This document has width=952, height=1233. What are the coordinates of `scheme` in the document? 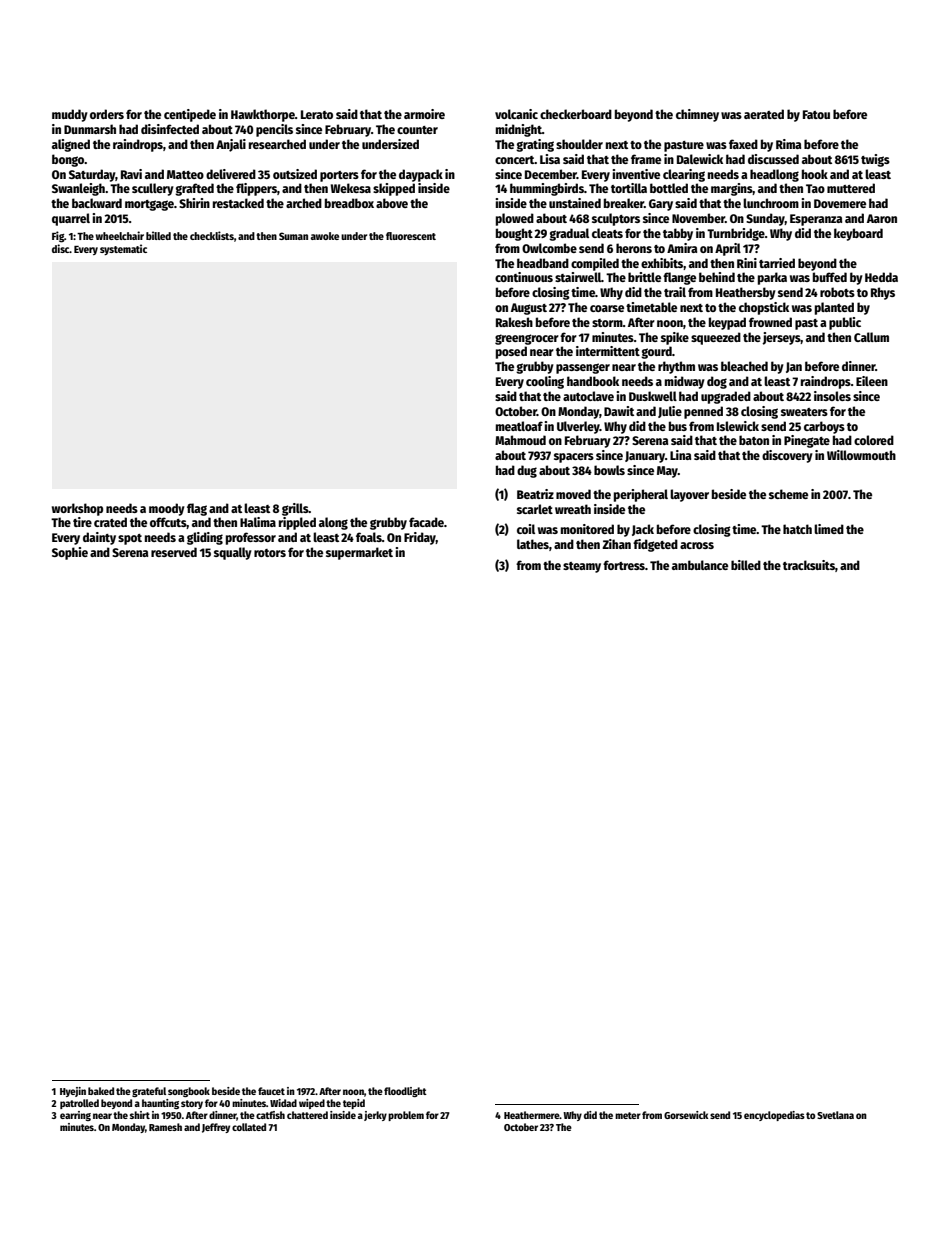 It's located at (788, 494).
